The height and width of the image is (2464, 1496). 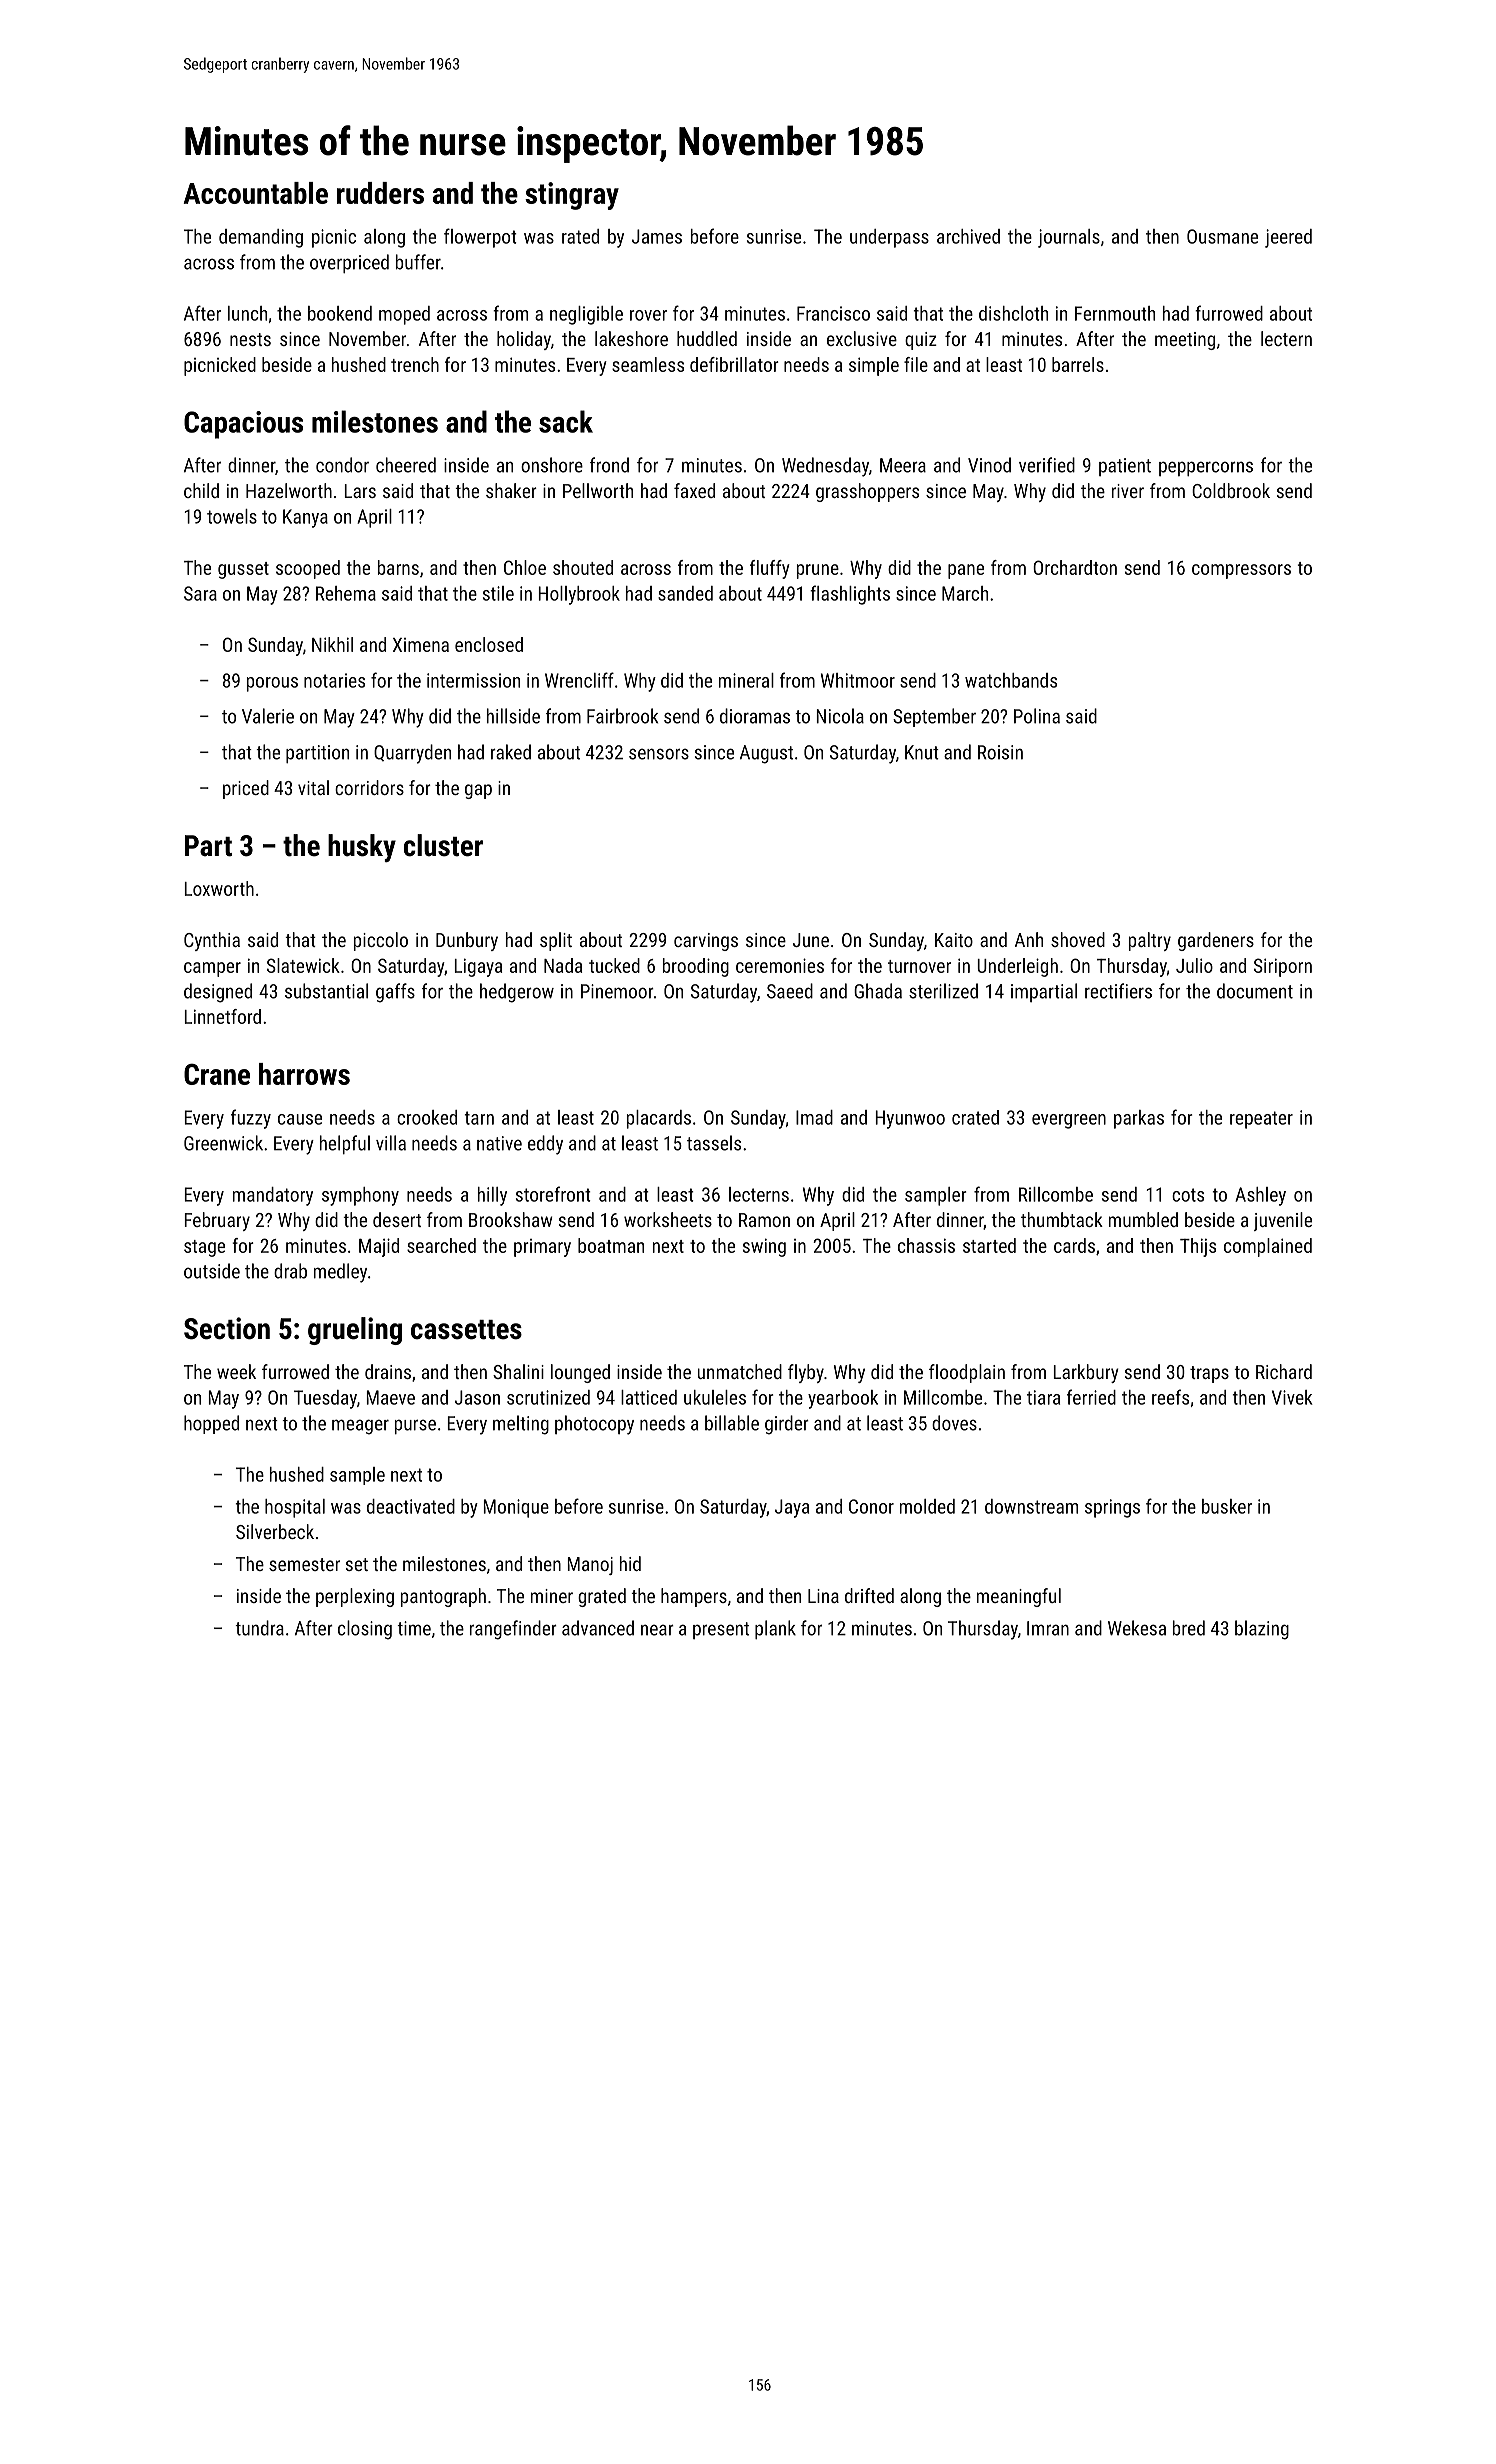 I want to click on brooding, so click(x=696, y=967).
